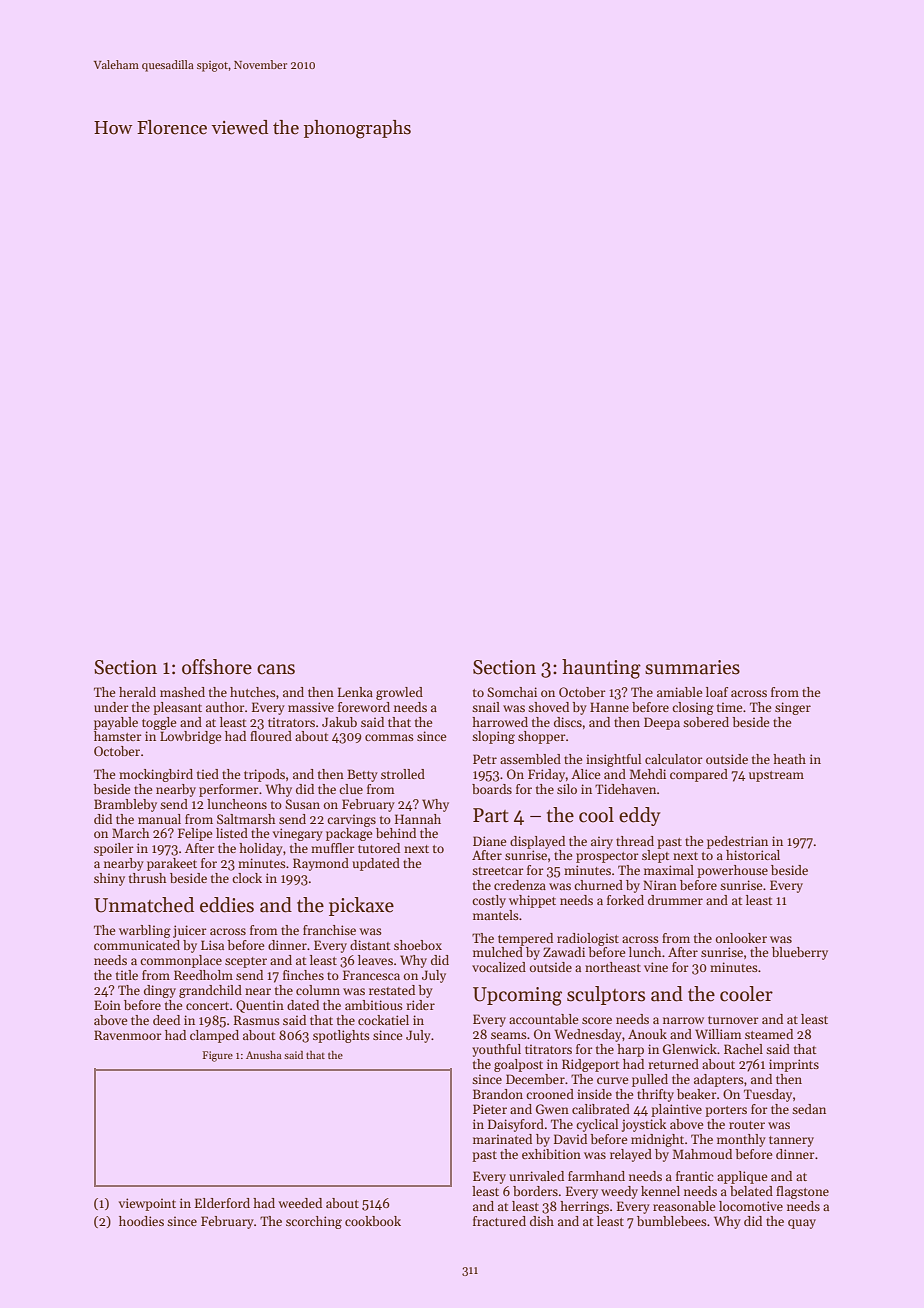  Describe the element at coordinates (673, 1064) in the page. I see `returned` at that location.
